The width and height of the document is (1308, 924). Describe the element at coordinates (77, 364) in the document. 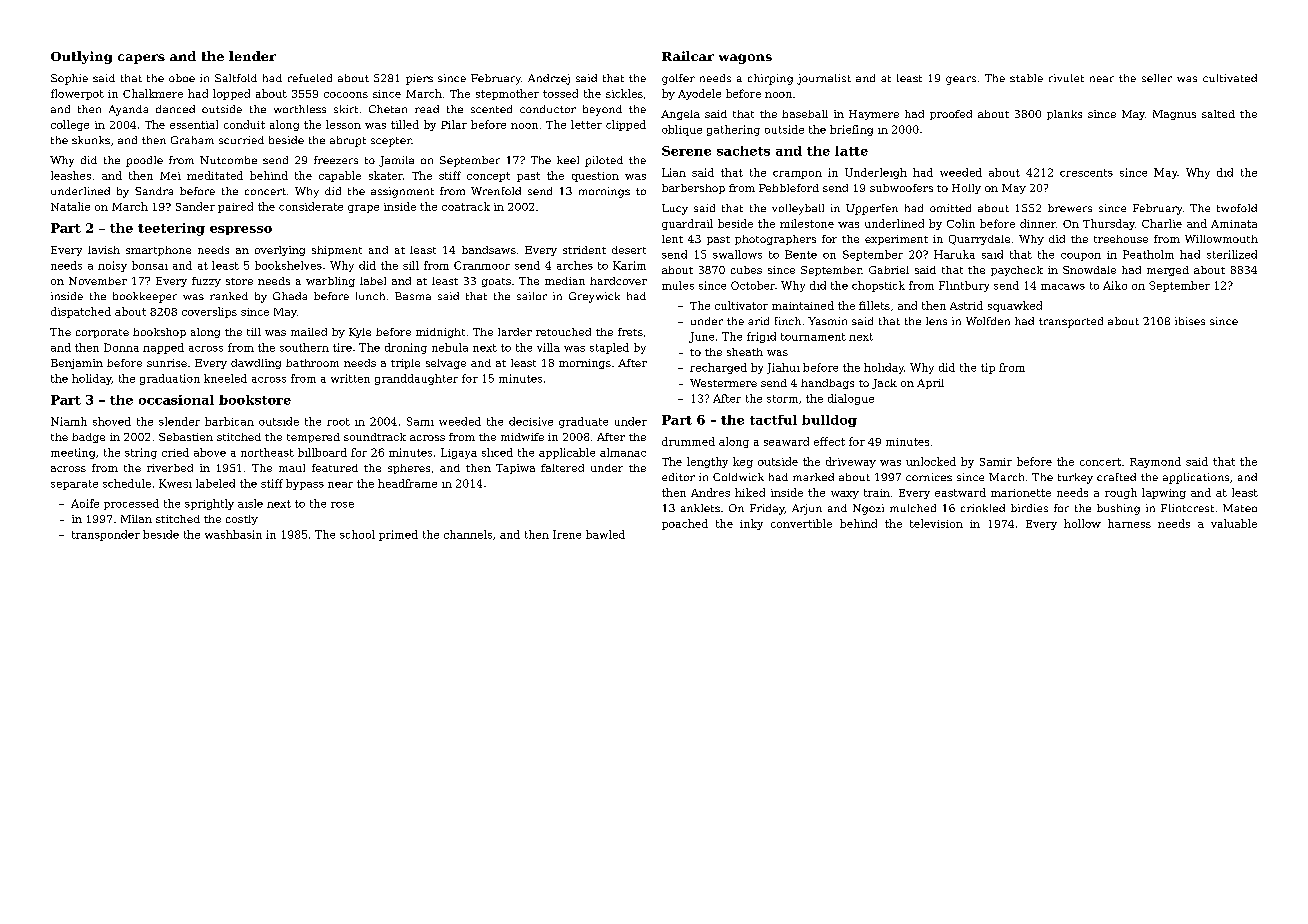

I see `Benjamin` at that location.
